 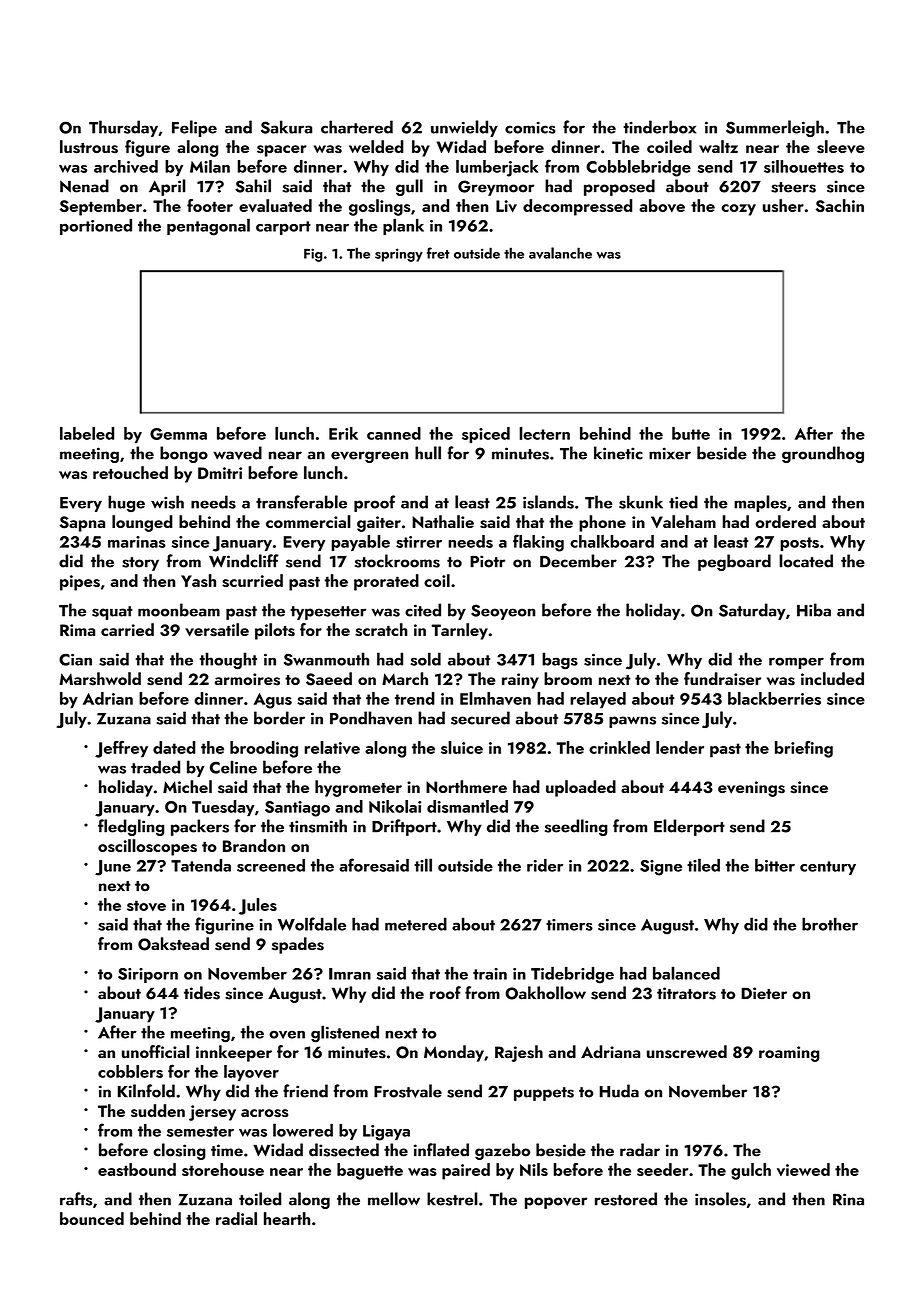 I want to click on pilots, so click(x=275, y=631).
